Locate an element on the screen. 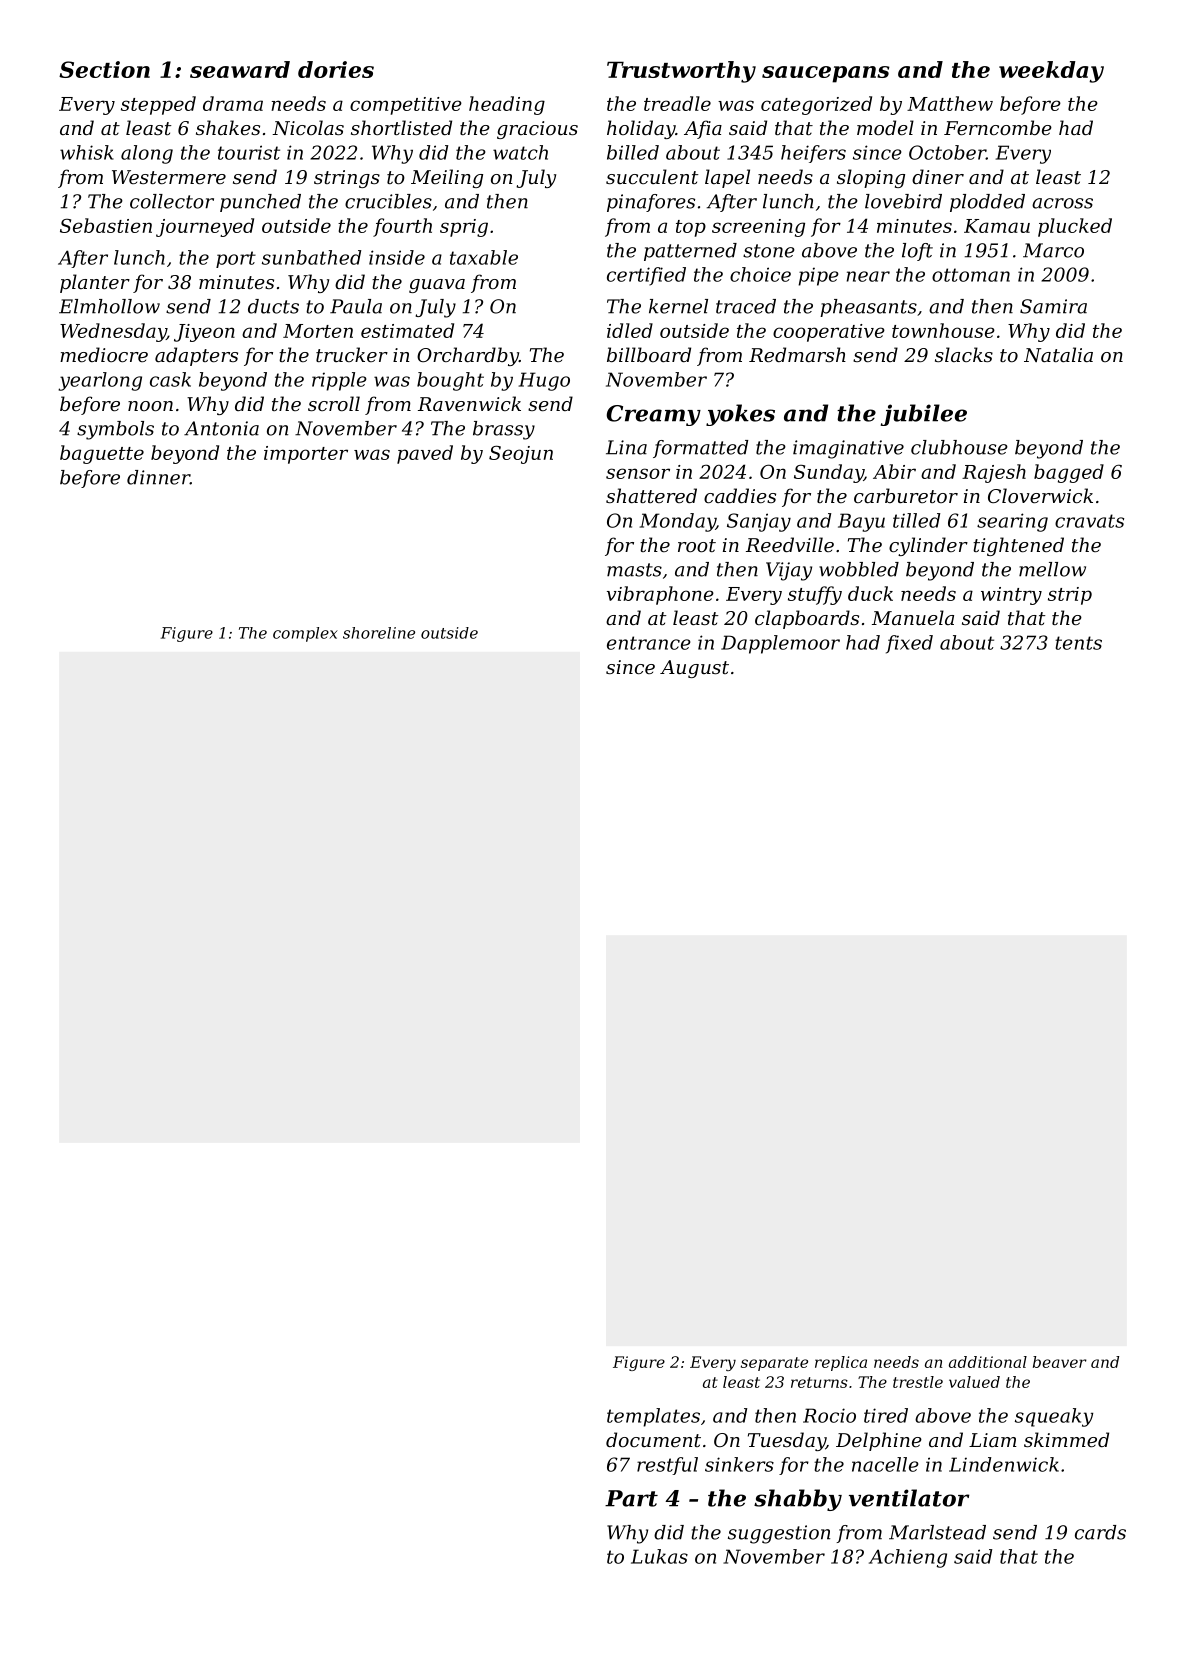 The image size is (1186, 1677). sprig is located at coordinates (464, 228).
